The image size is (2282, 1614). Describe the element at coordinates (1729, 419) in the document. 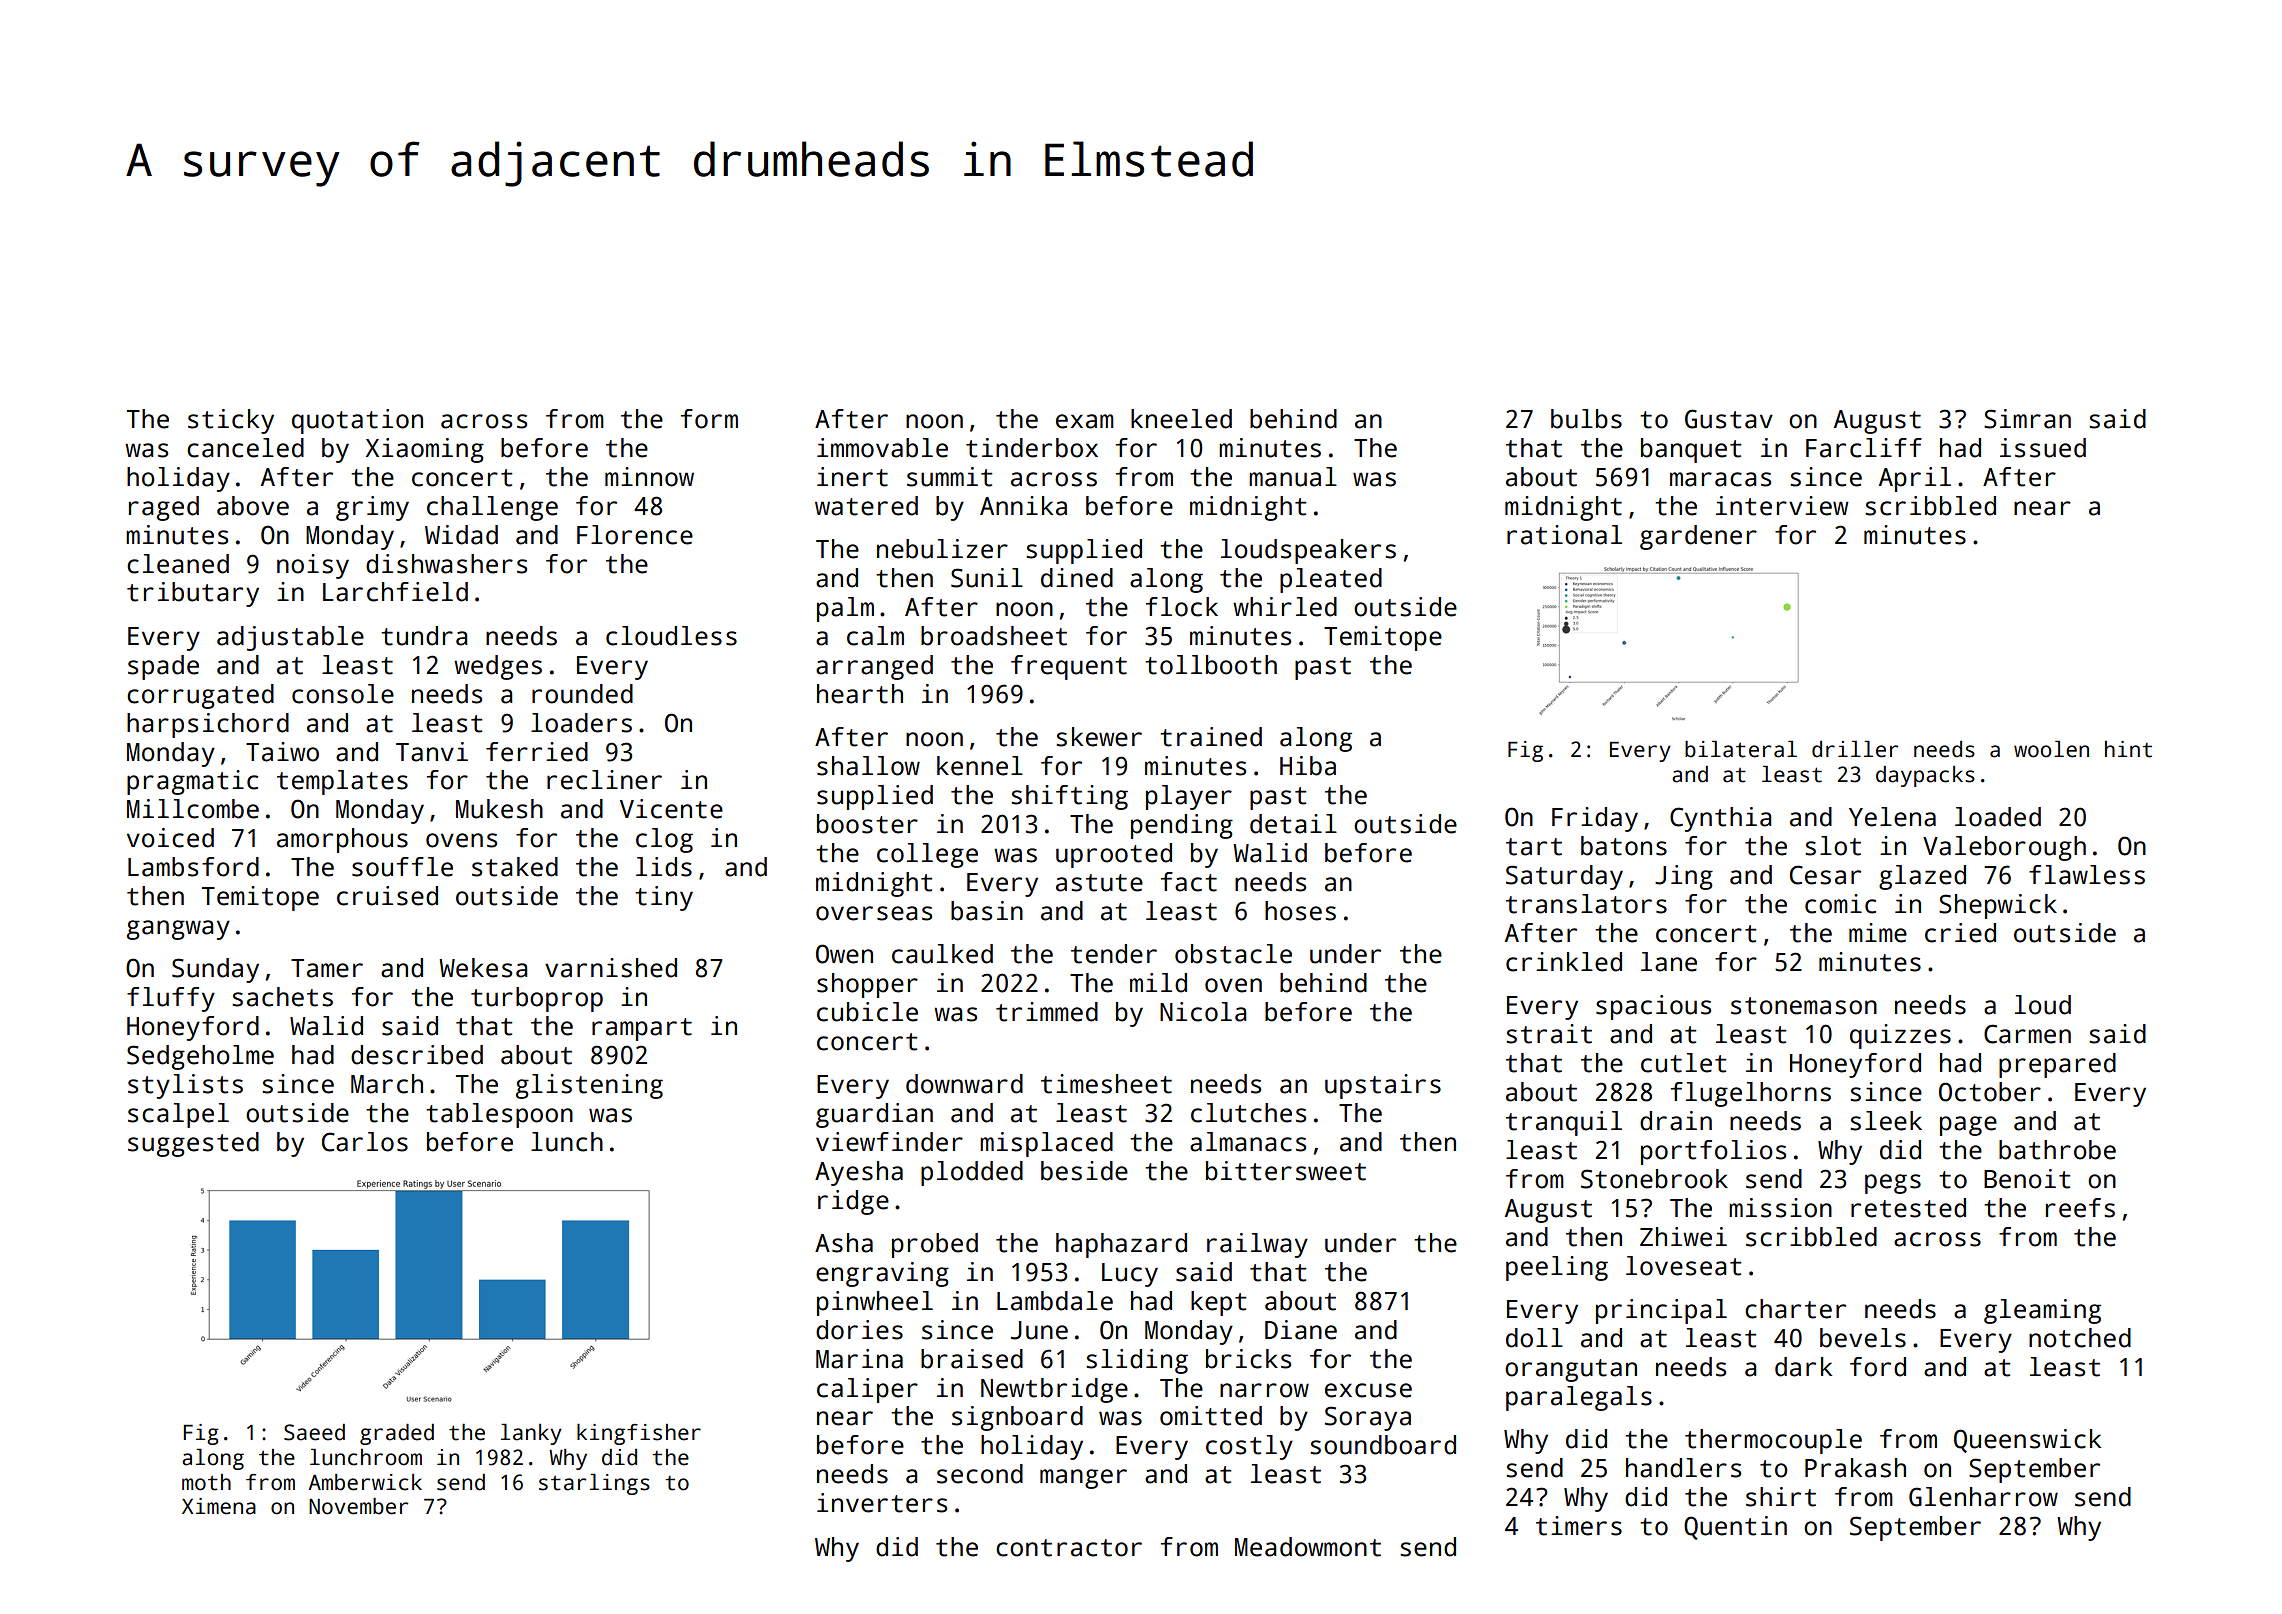

I see `Gustav` at that location.
